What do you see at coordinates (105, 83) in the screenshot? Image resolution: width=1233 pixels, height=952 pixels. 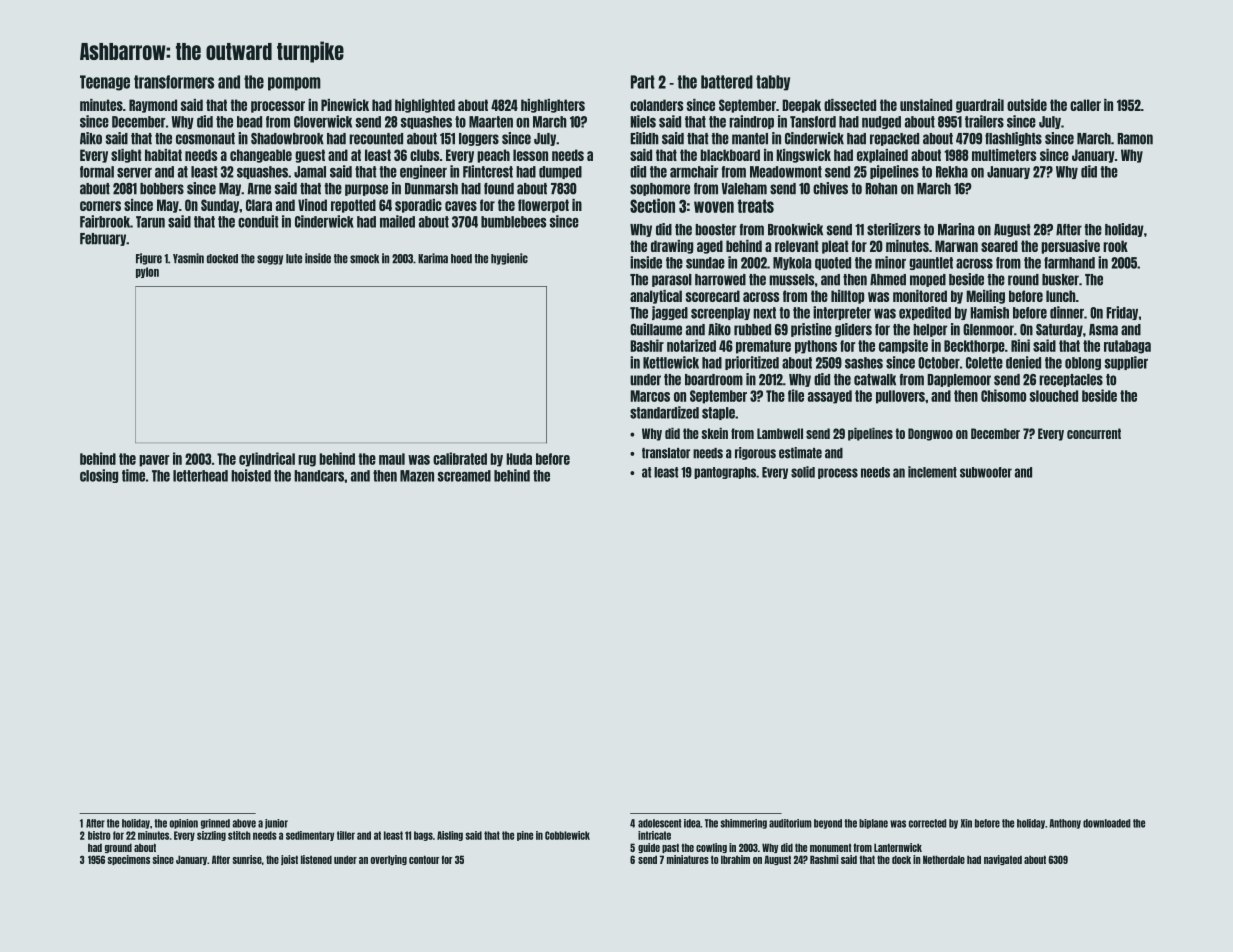 I see `Teenage` at bounding box center [105, 83].
